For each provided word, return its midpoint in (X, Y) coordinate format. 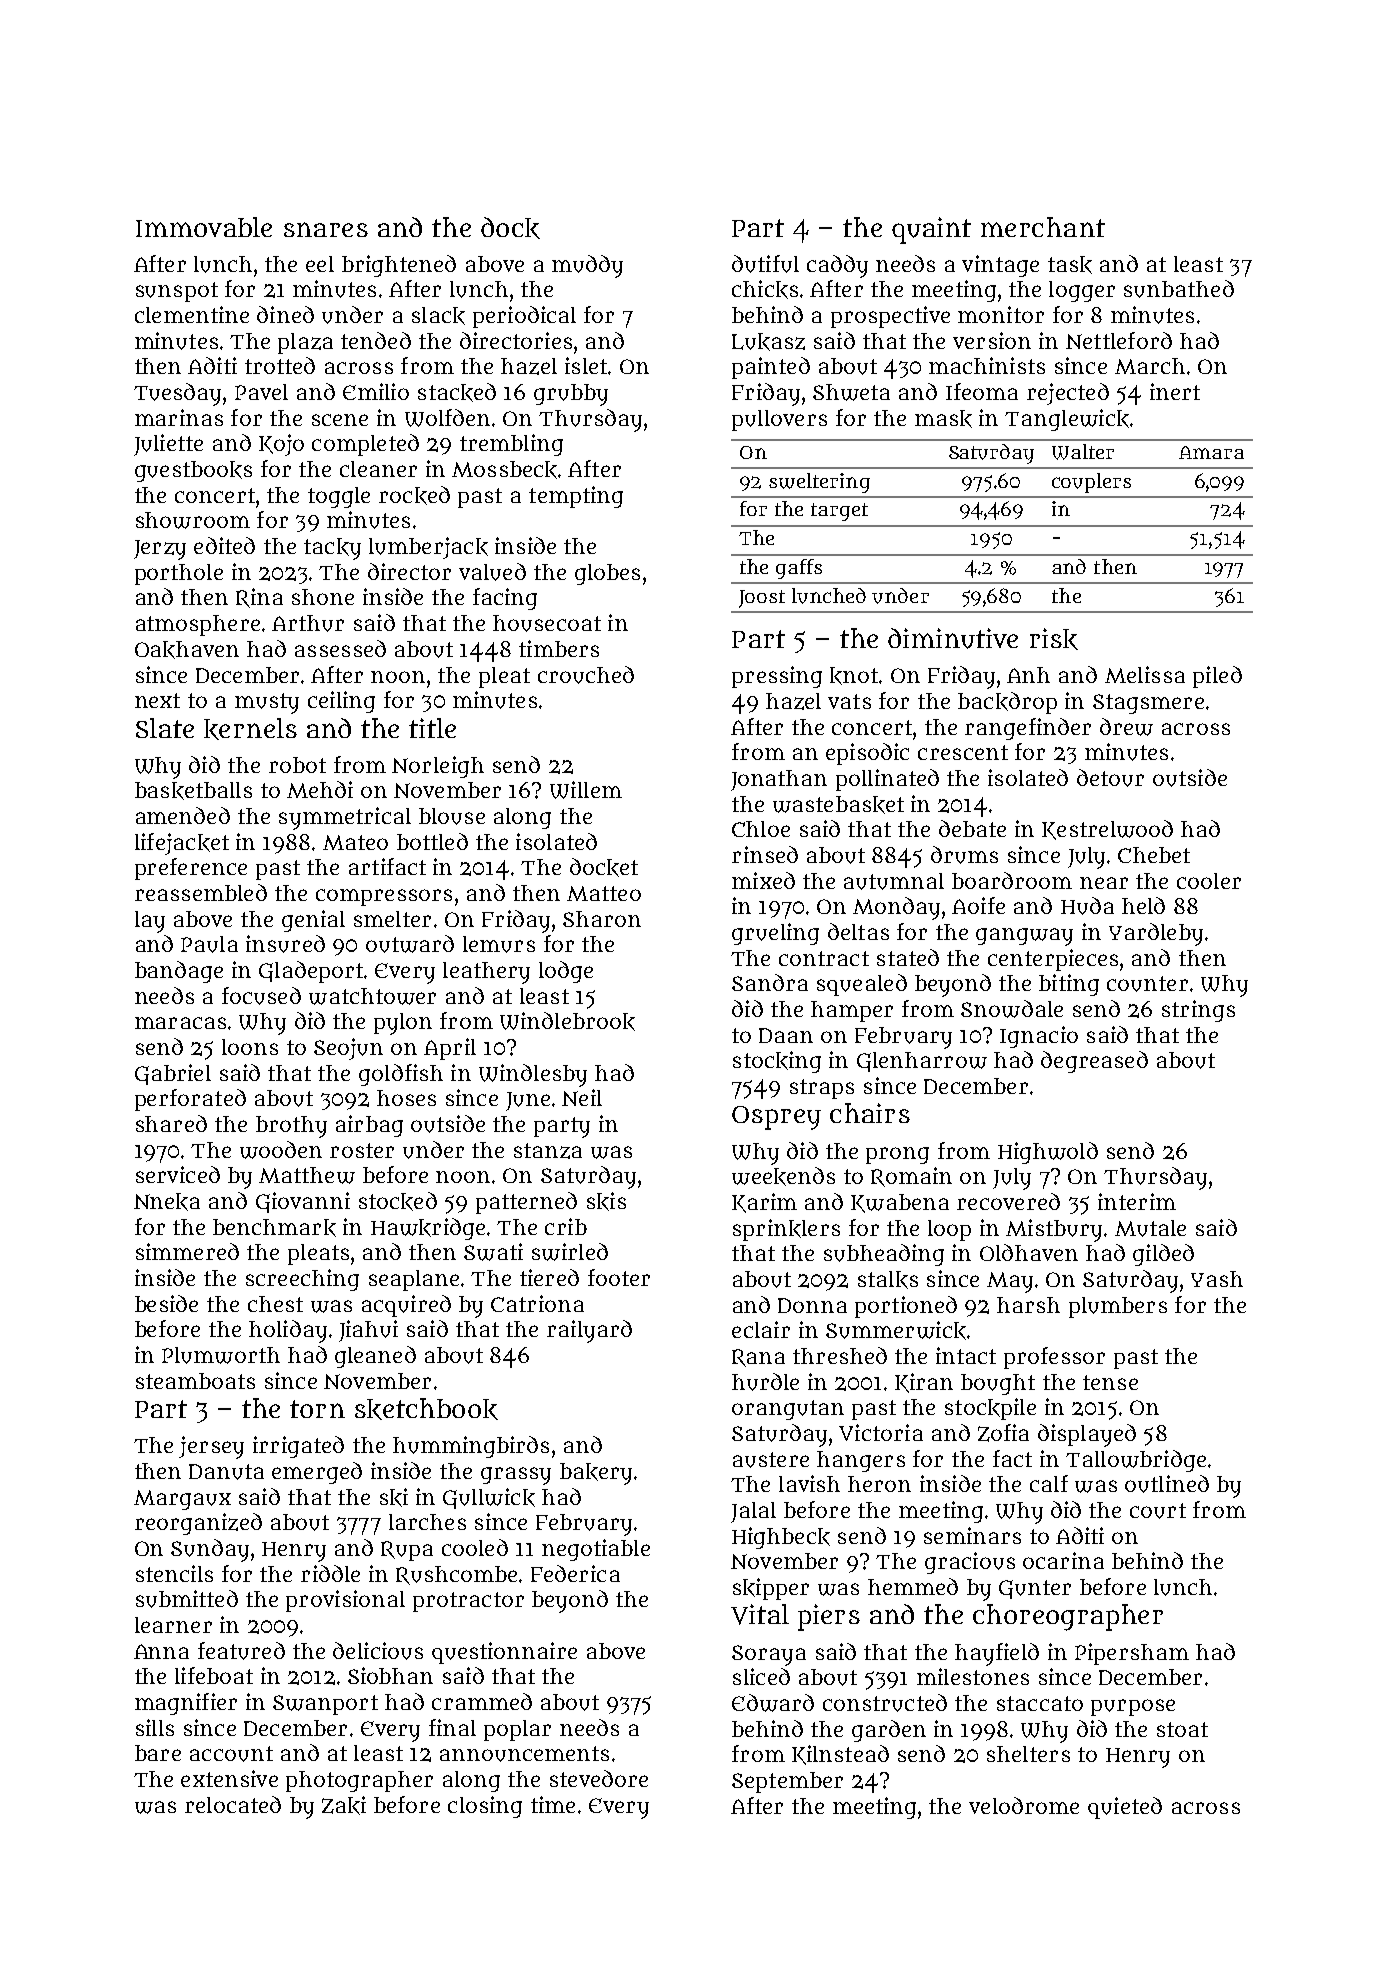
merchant (1043, 227)
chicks (765, 289)
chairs (870, 1113)
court (1158, 1511)
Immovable (204, 227)
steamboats (195, 1381)
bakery (596, 1474)
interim (1137, 1201)
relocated (233, 1804)
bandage (179, 972)
